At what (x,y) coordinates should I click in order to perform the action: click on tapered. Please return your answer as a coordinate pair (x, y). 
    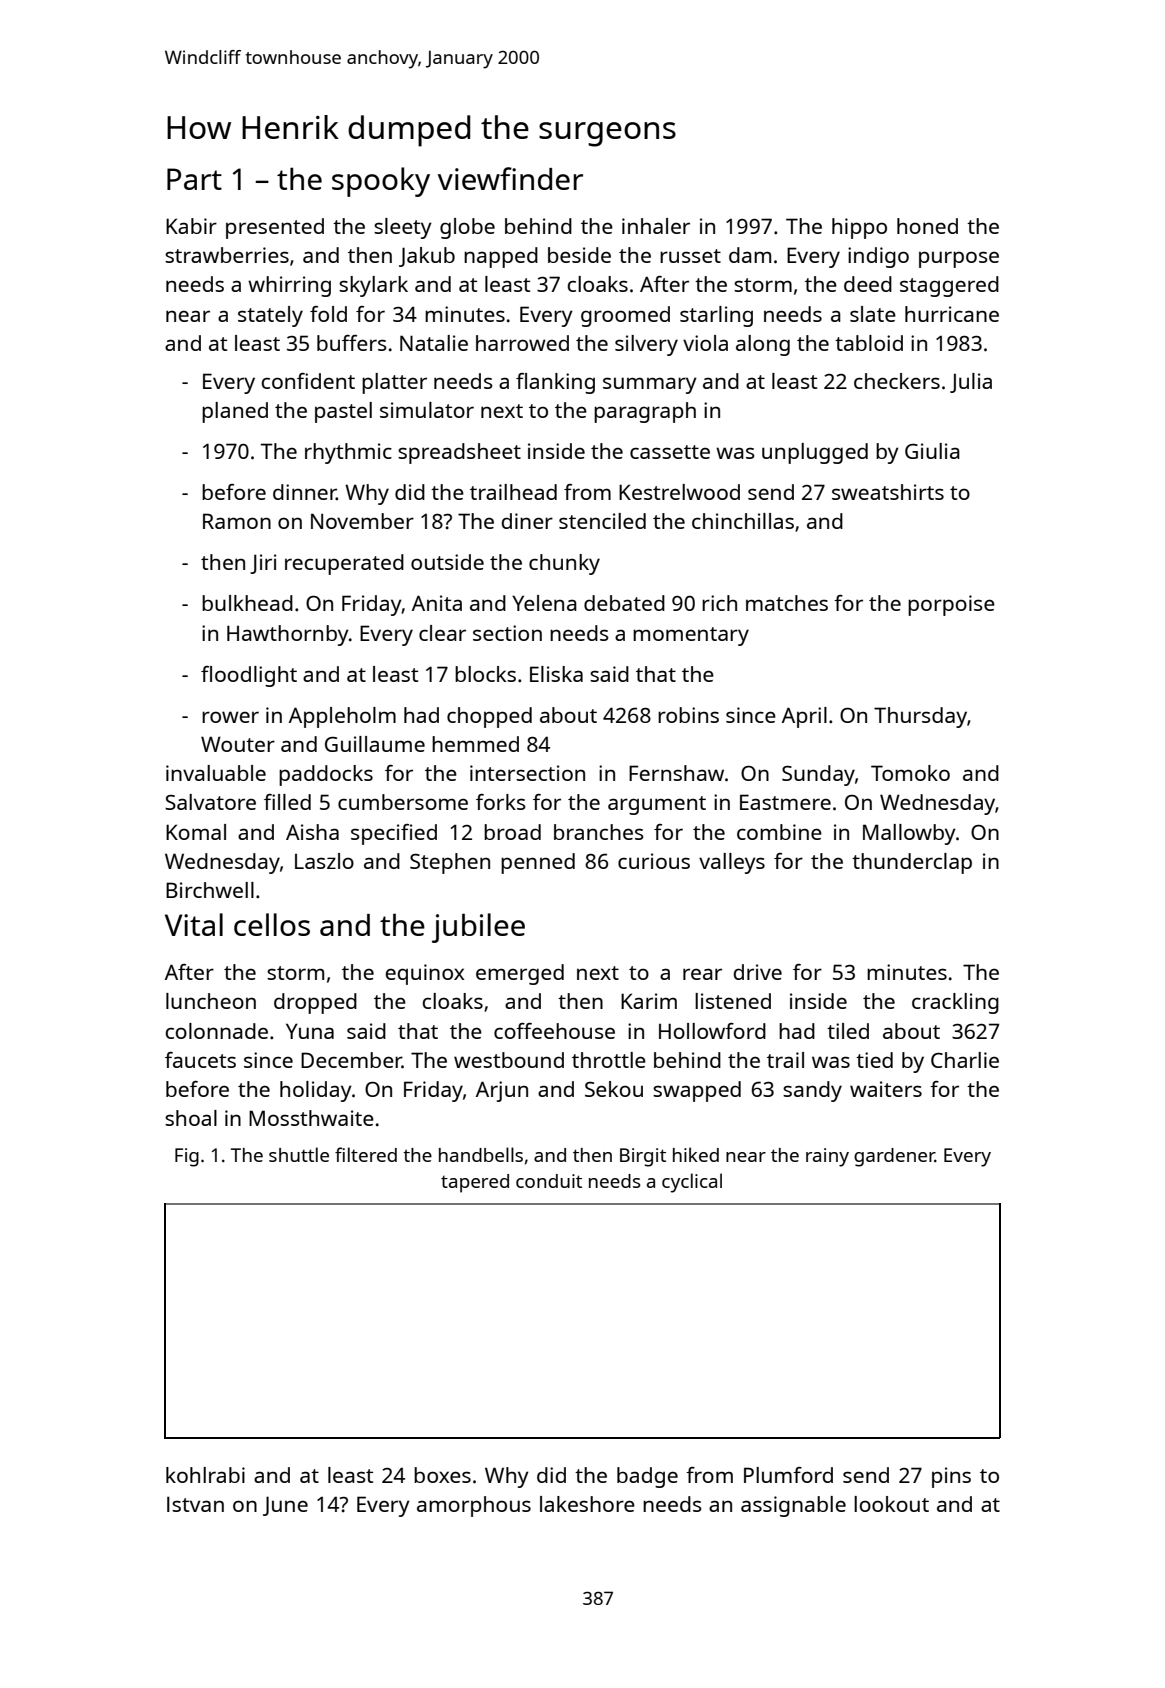
    Looking at the image, I should click on (475, 1183).
